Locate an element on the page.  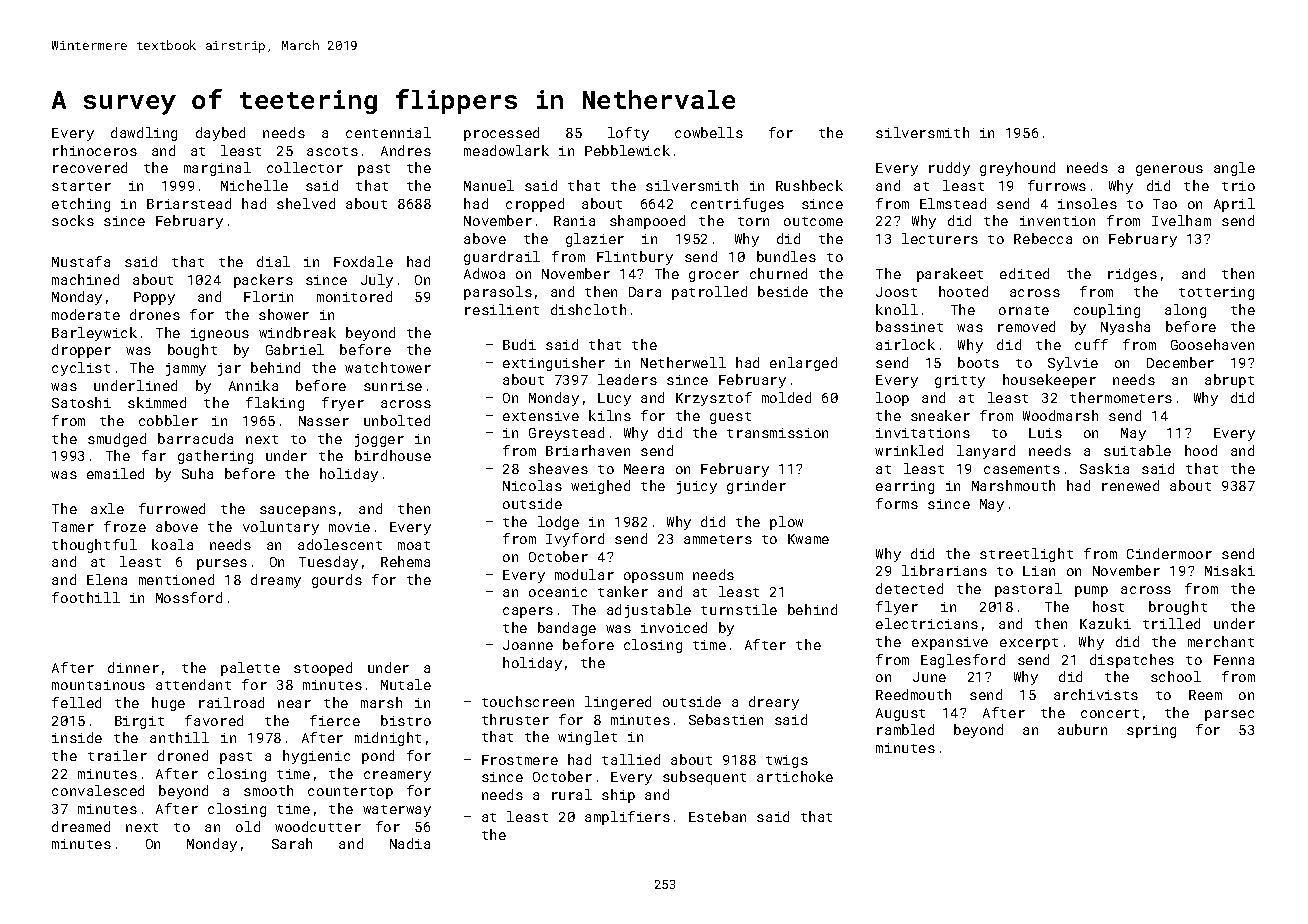
Eaglesford is located at coordinates (963, 661).
